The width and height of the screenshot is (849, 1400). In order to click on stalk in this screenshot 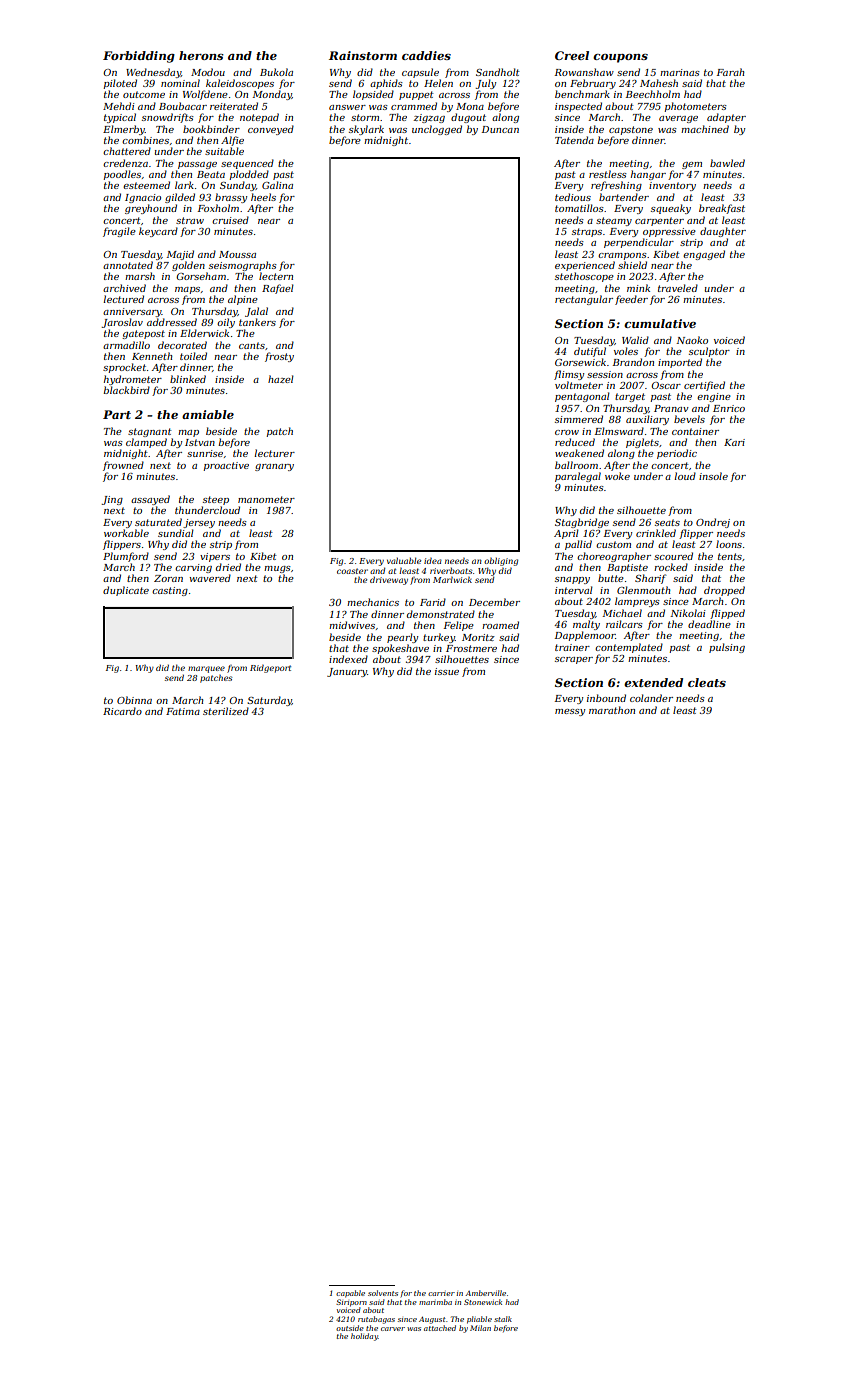, I will do `click(503, 1319)`.
